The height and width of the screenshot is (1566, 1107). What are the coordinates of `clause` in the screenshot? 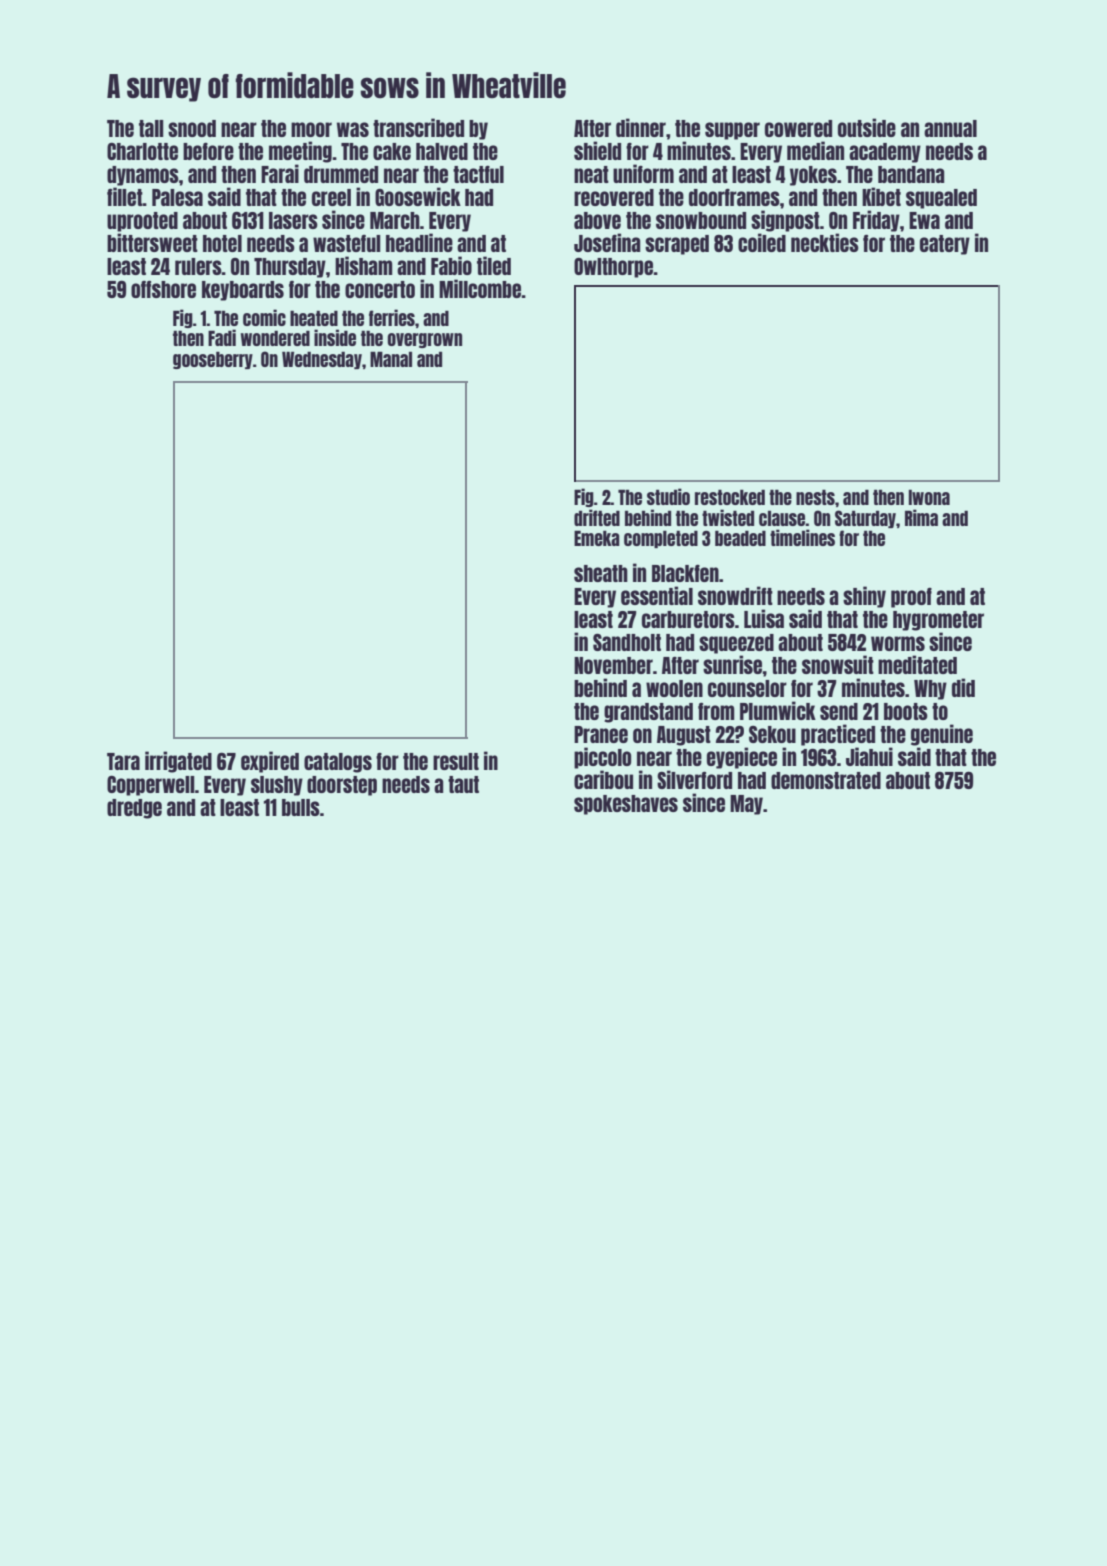 It's located at (782, 518).
